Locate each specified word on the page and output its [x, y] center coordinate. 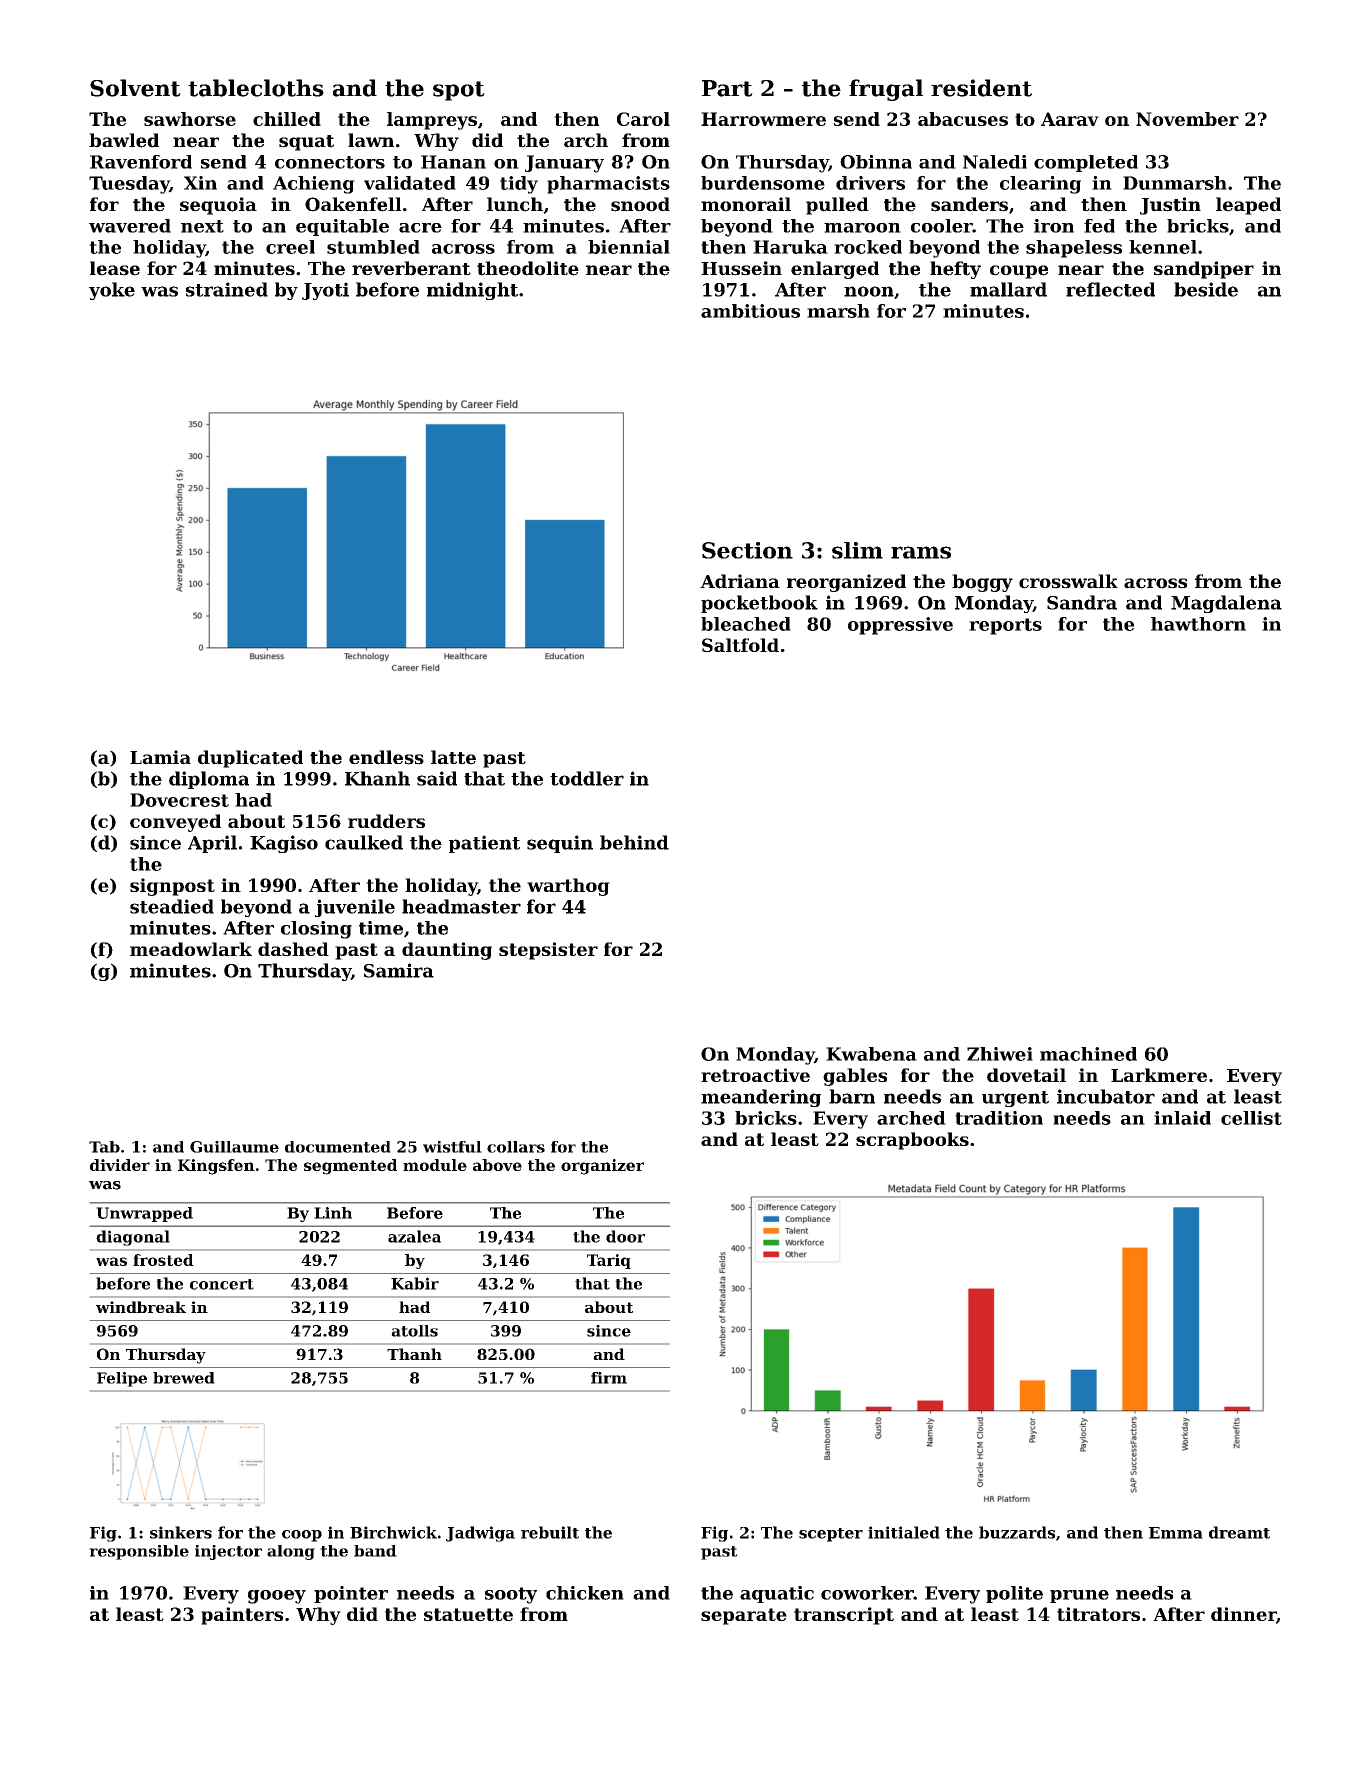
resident [981, 88]
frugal [886, 90]
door [625, 1236]
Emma [1176, 1533]
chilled [287, 119]
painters [242, 1616]
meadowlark [191, 949]
